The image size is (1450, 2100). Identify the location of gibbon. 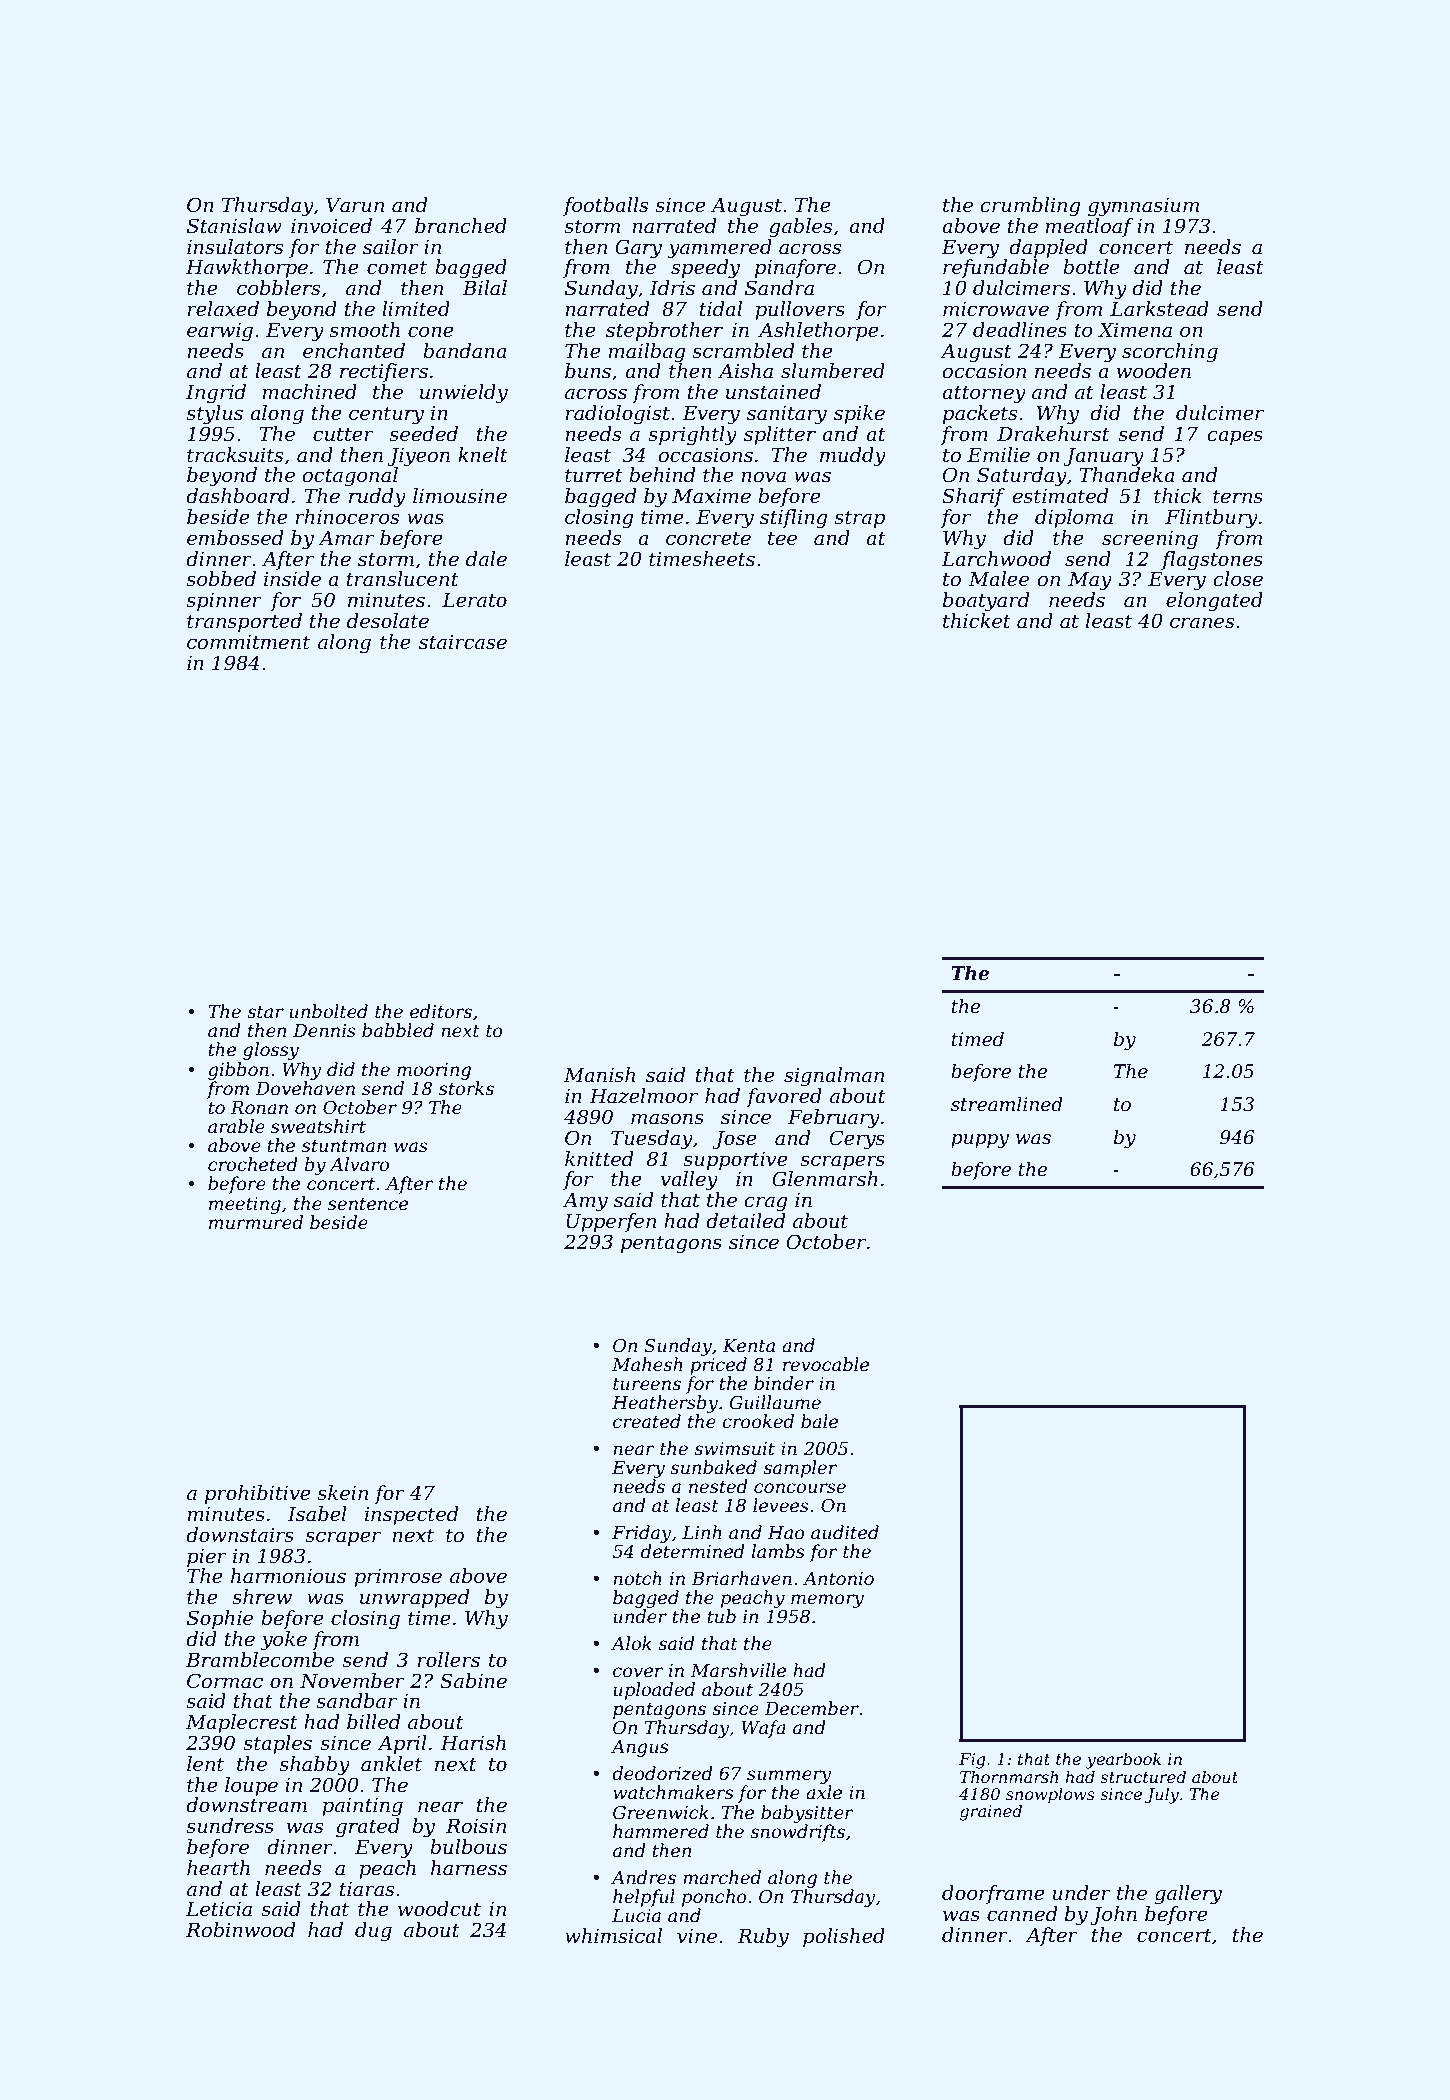
(238, 1071).
